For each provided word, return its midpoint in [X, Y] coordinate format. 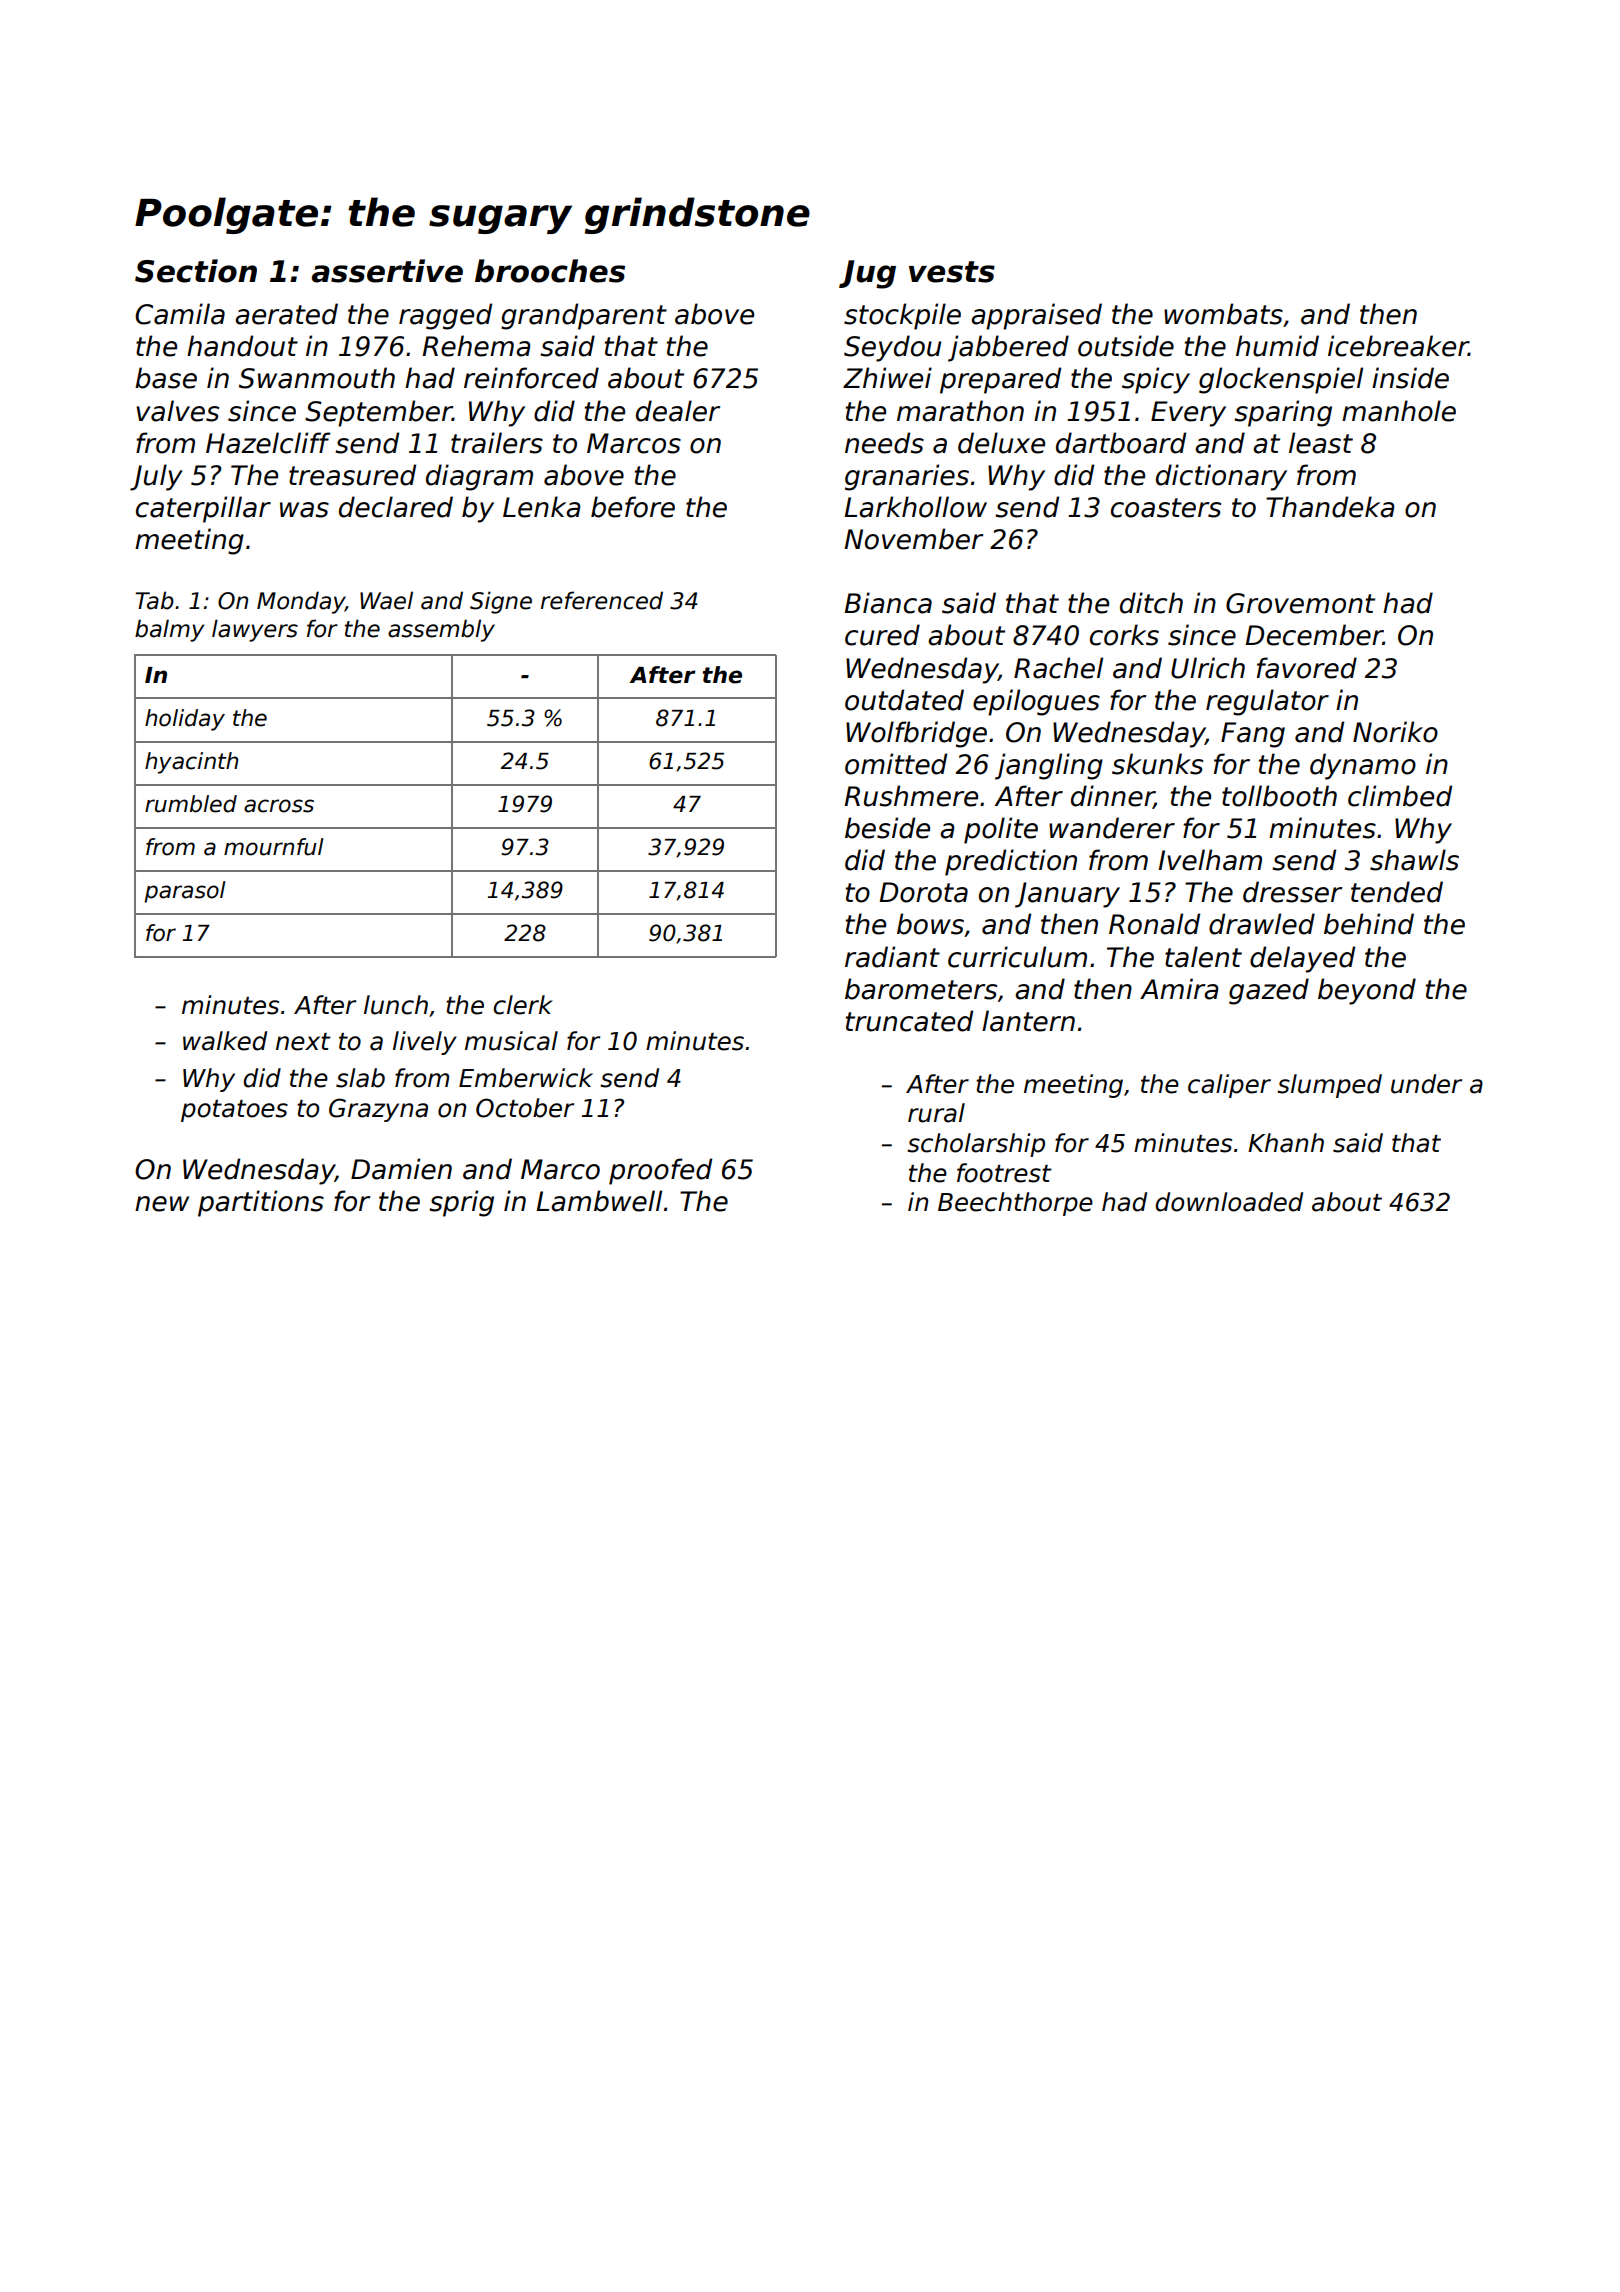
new [162, 1204]
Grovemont [1300, 603]
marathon [960, 411]
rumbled [191, 804]
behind [1369, 924]
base [166, 378]
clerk [523, 1005]
